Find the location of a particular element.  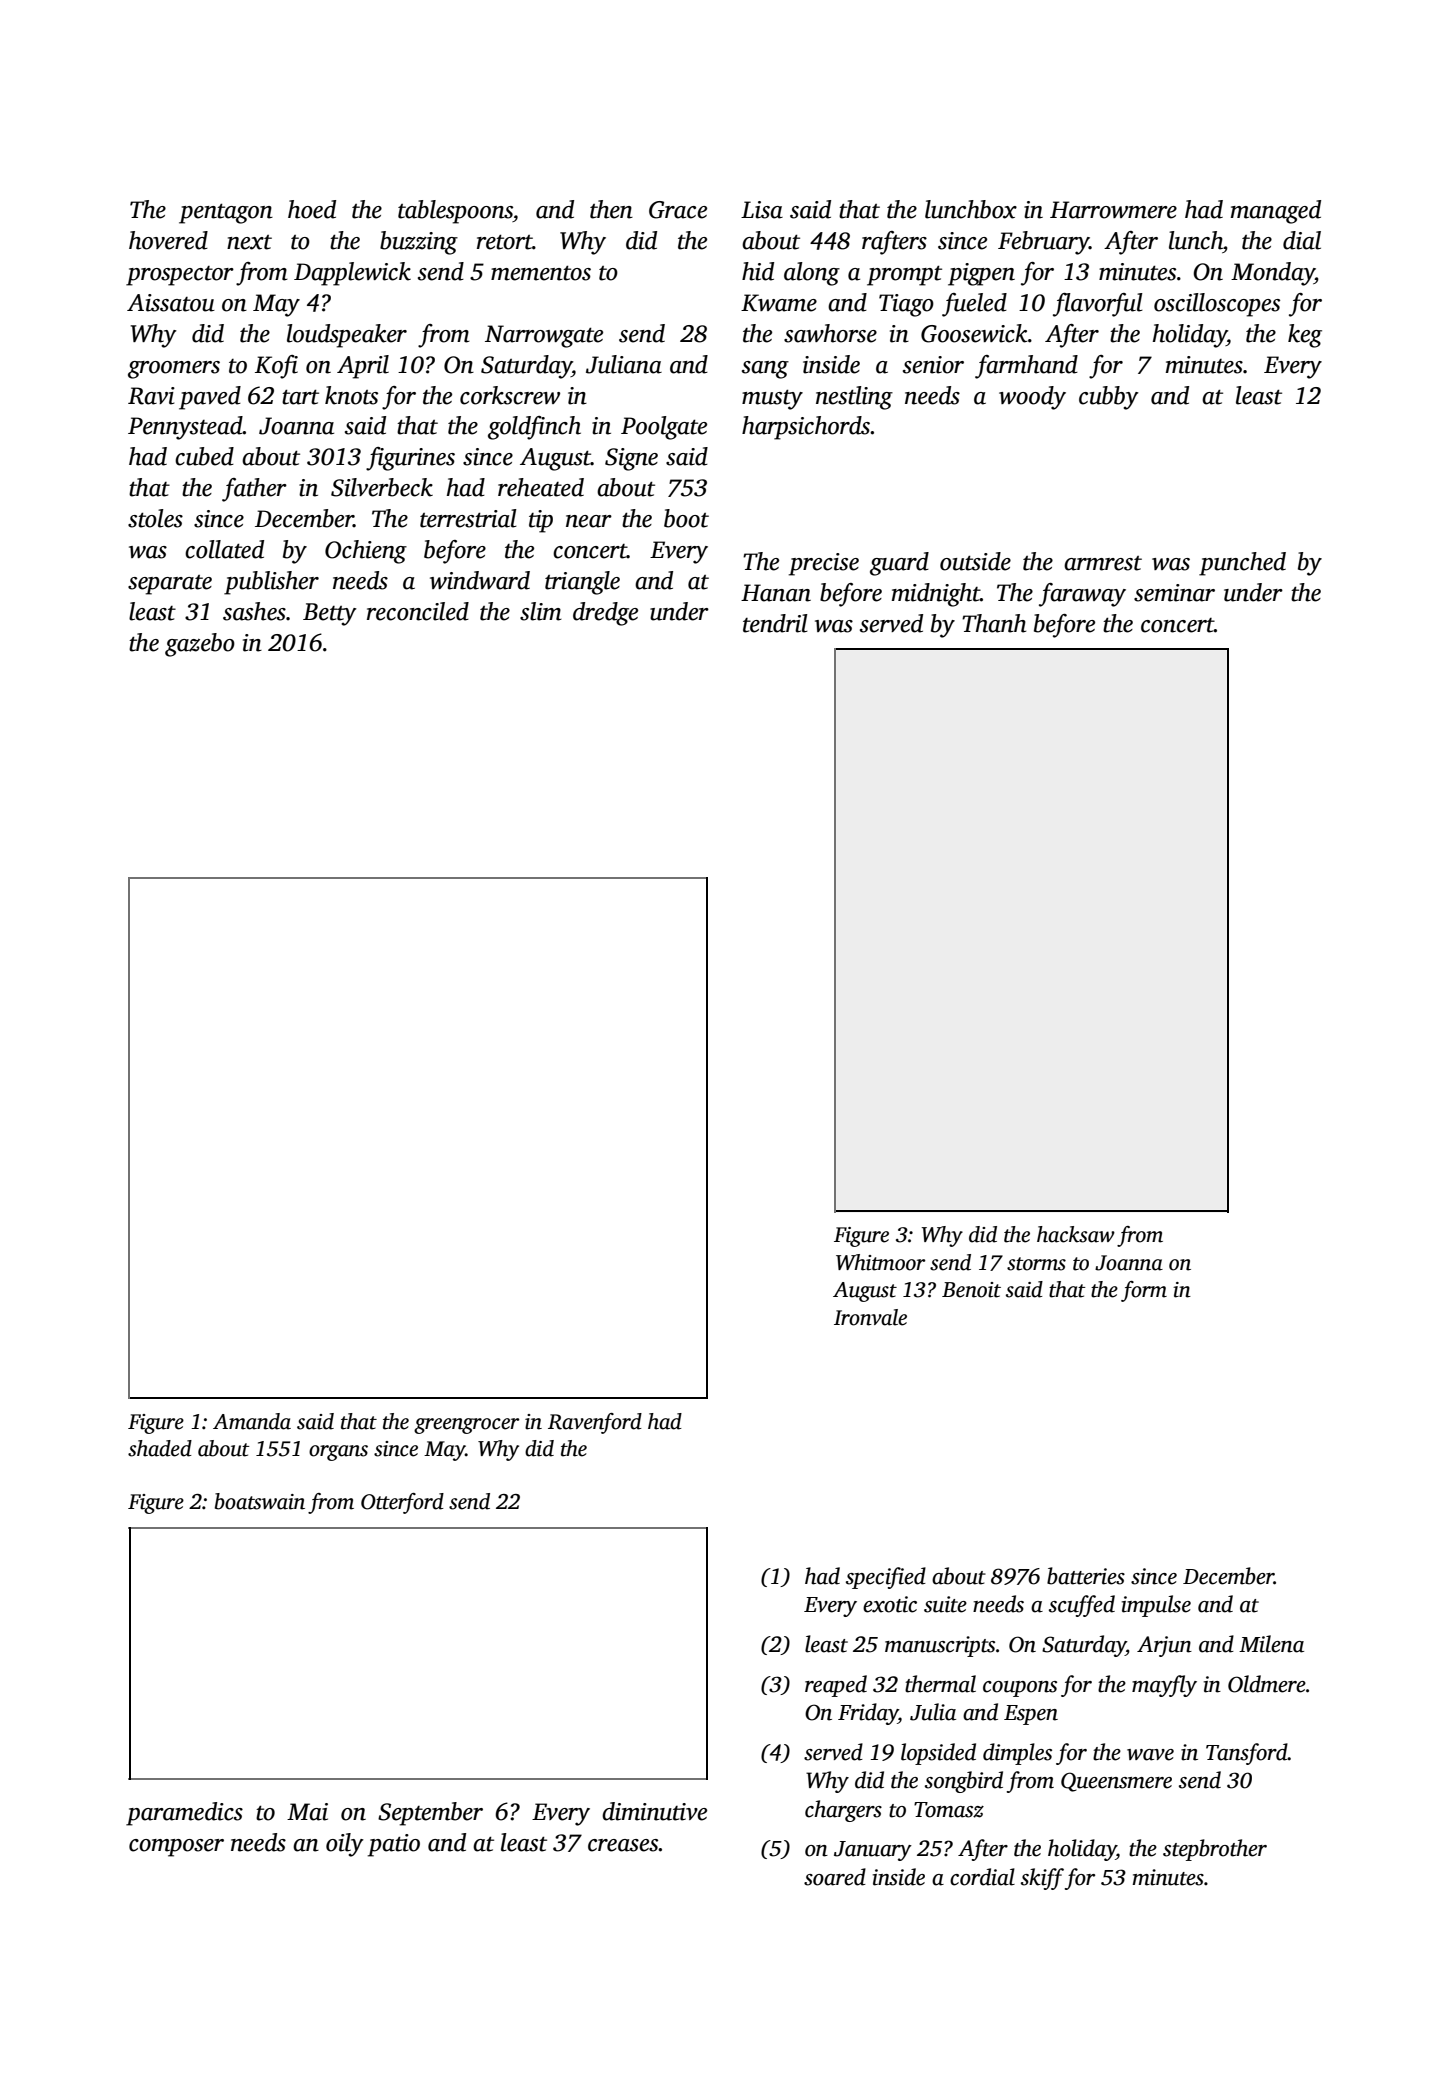

buzzing is located at coordinates (419, 243).
